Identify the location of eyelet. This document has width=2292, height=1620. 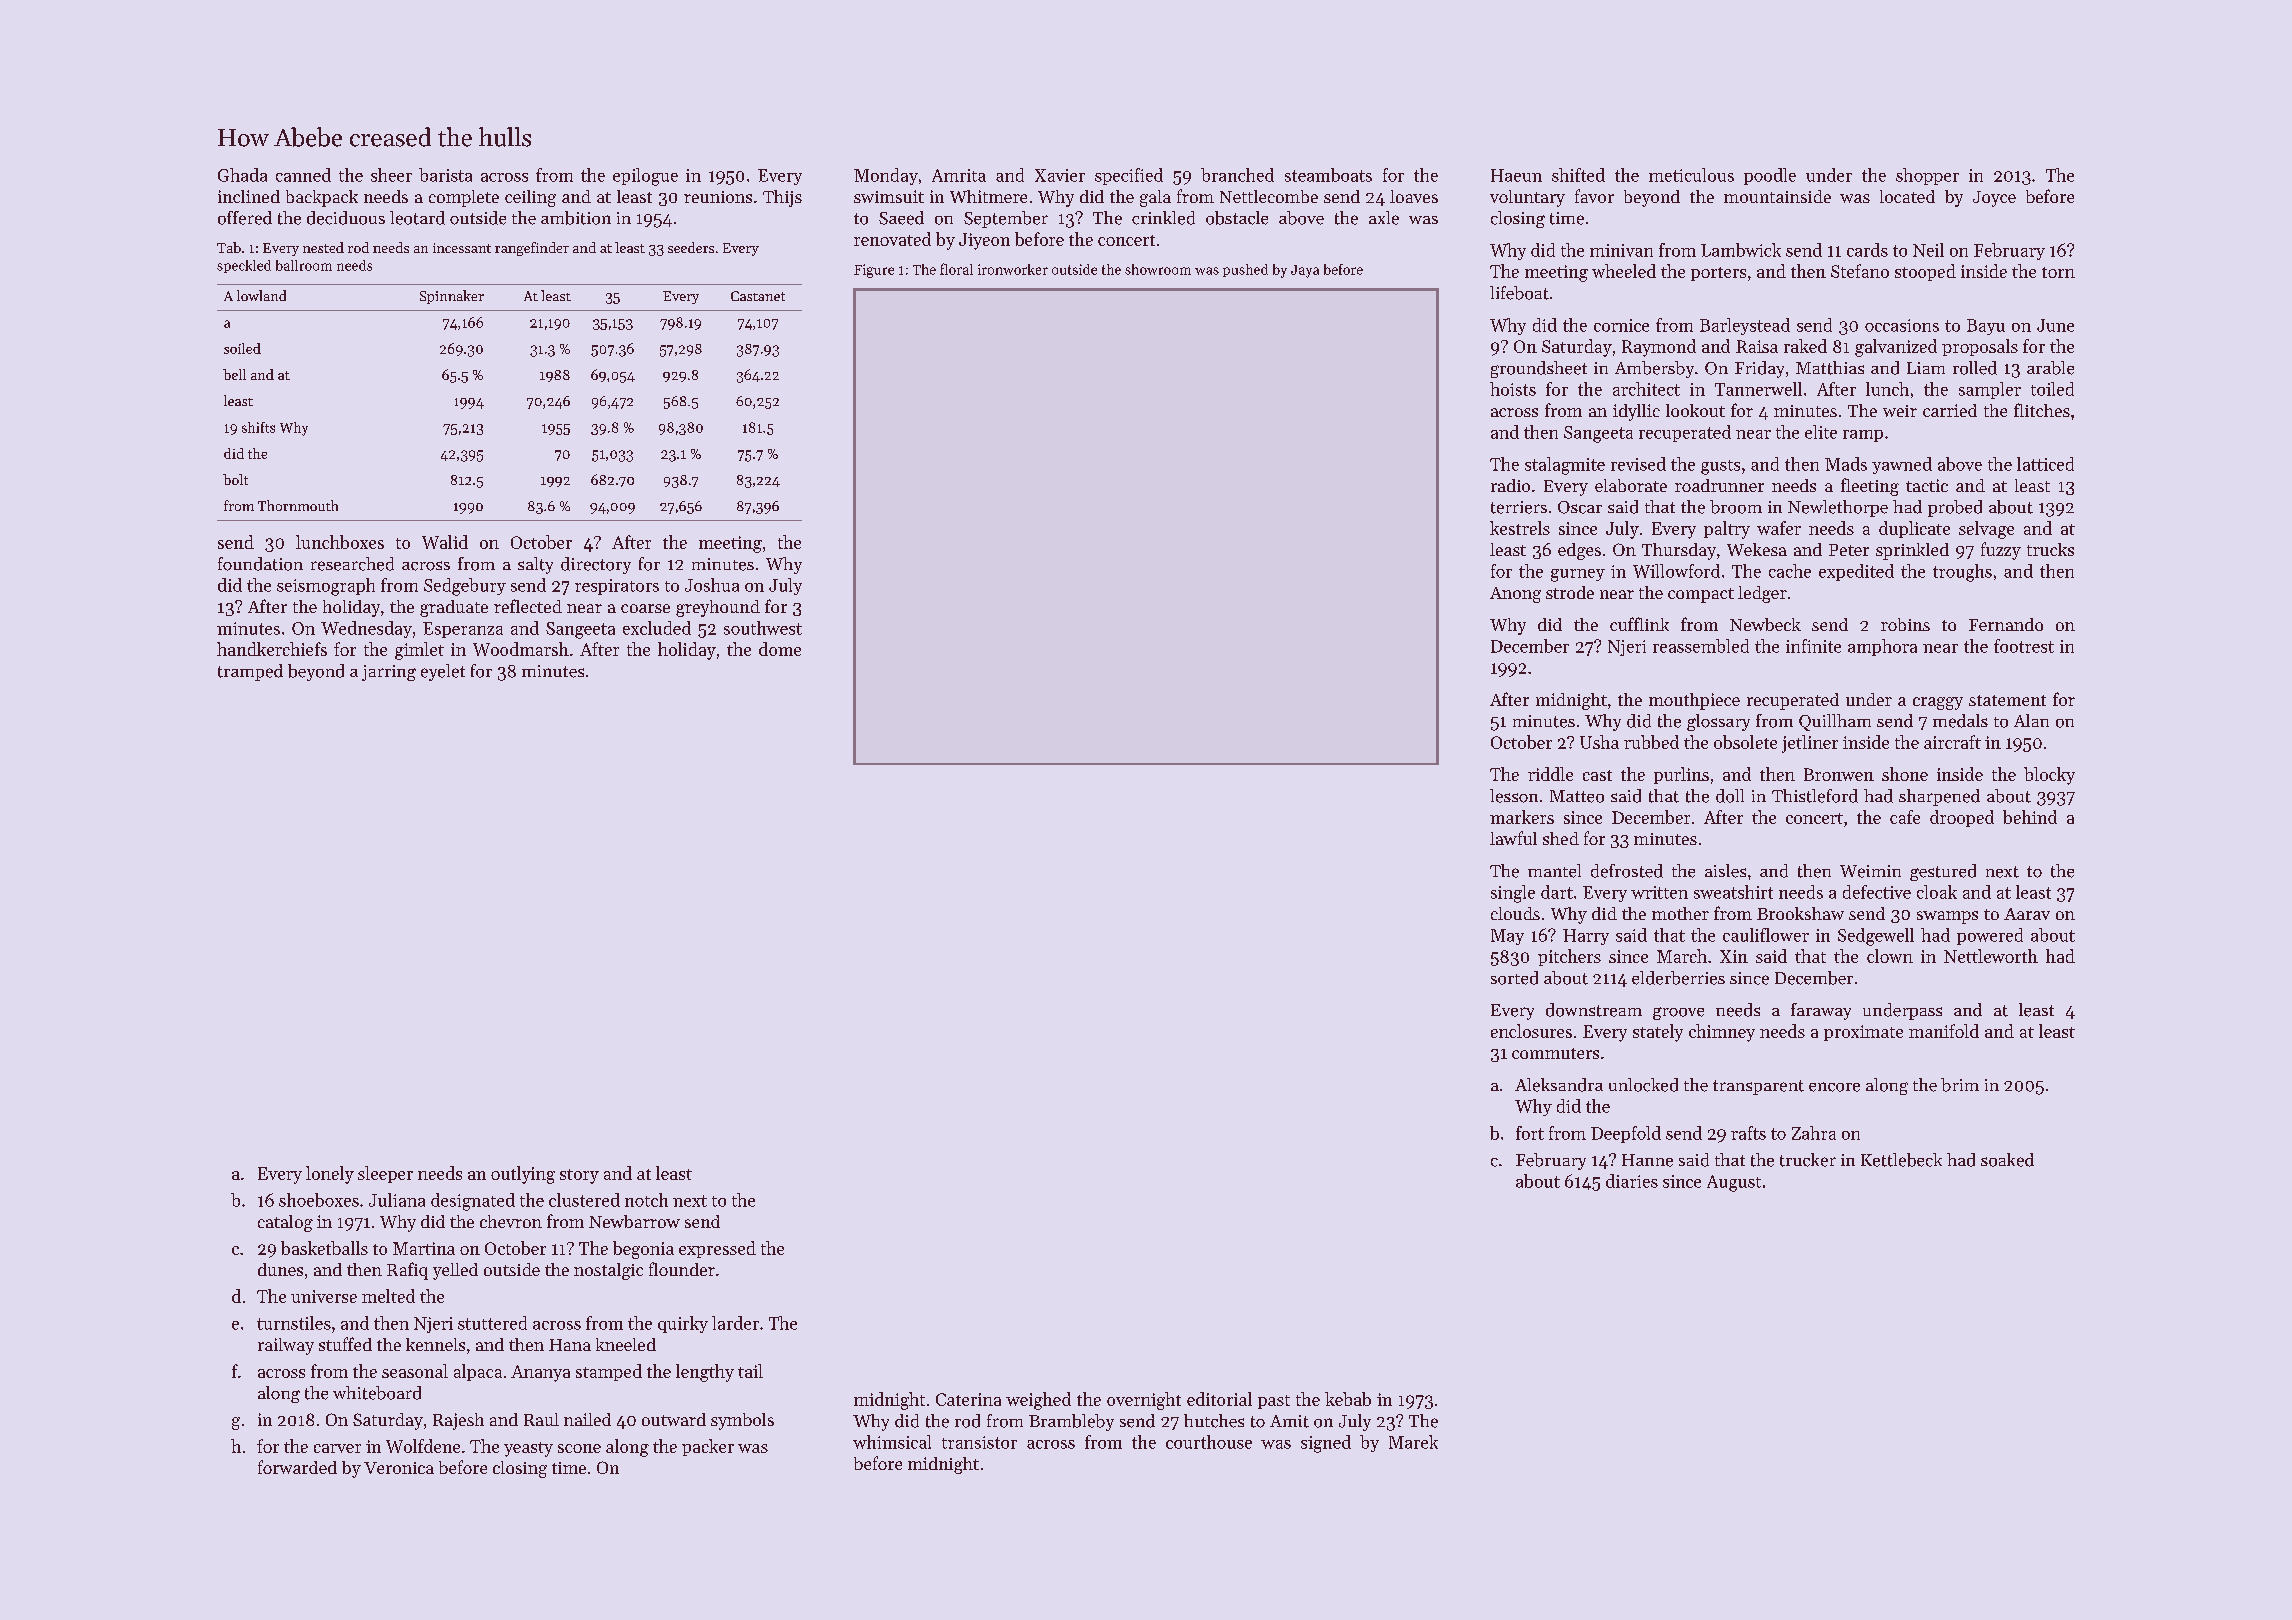
(443, 672).
